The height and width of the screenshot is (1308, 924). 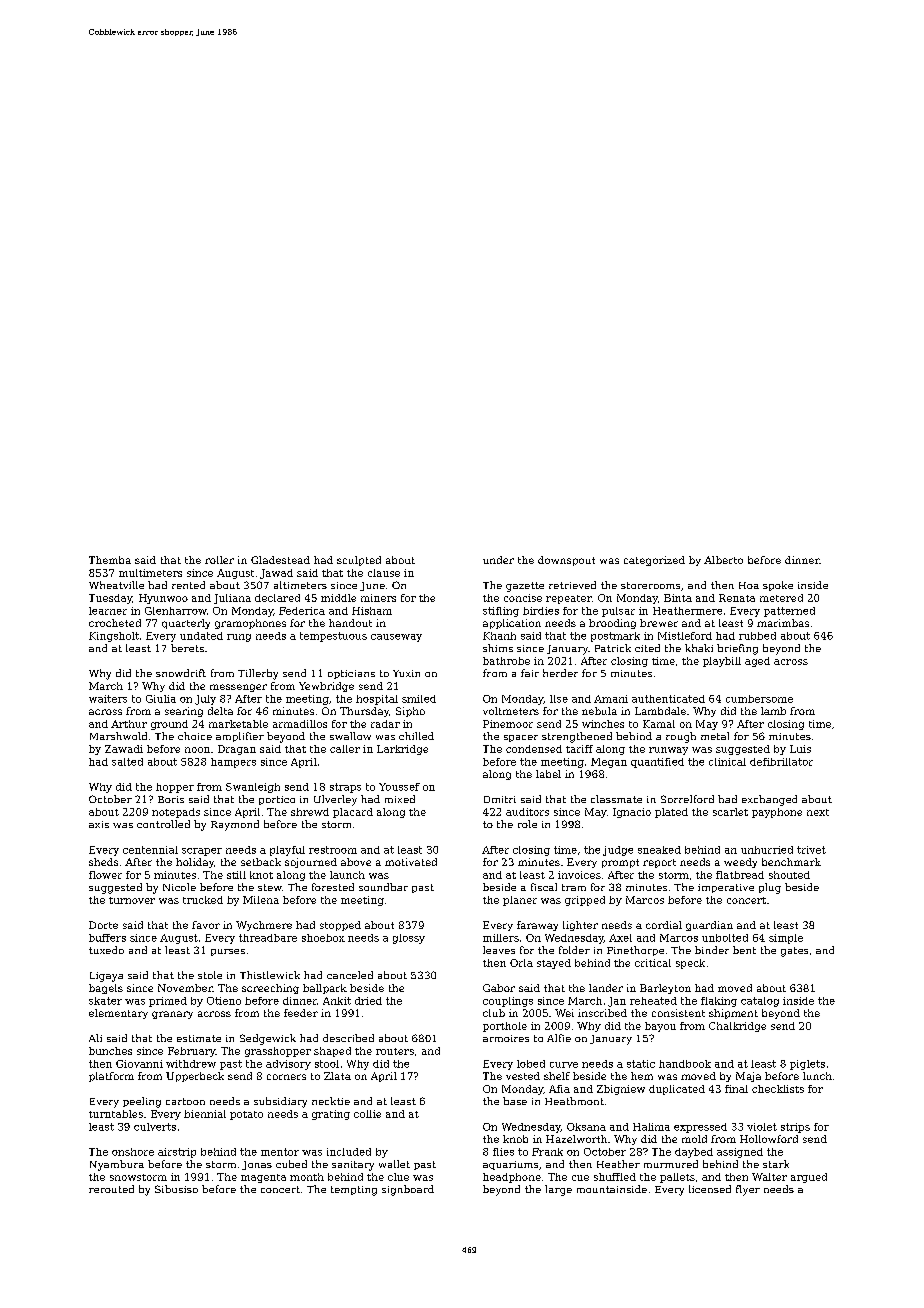 I want to click on bayou, so click(x=660, y=1027).
